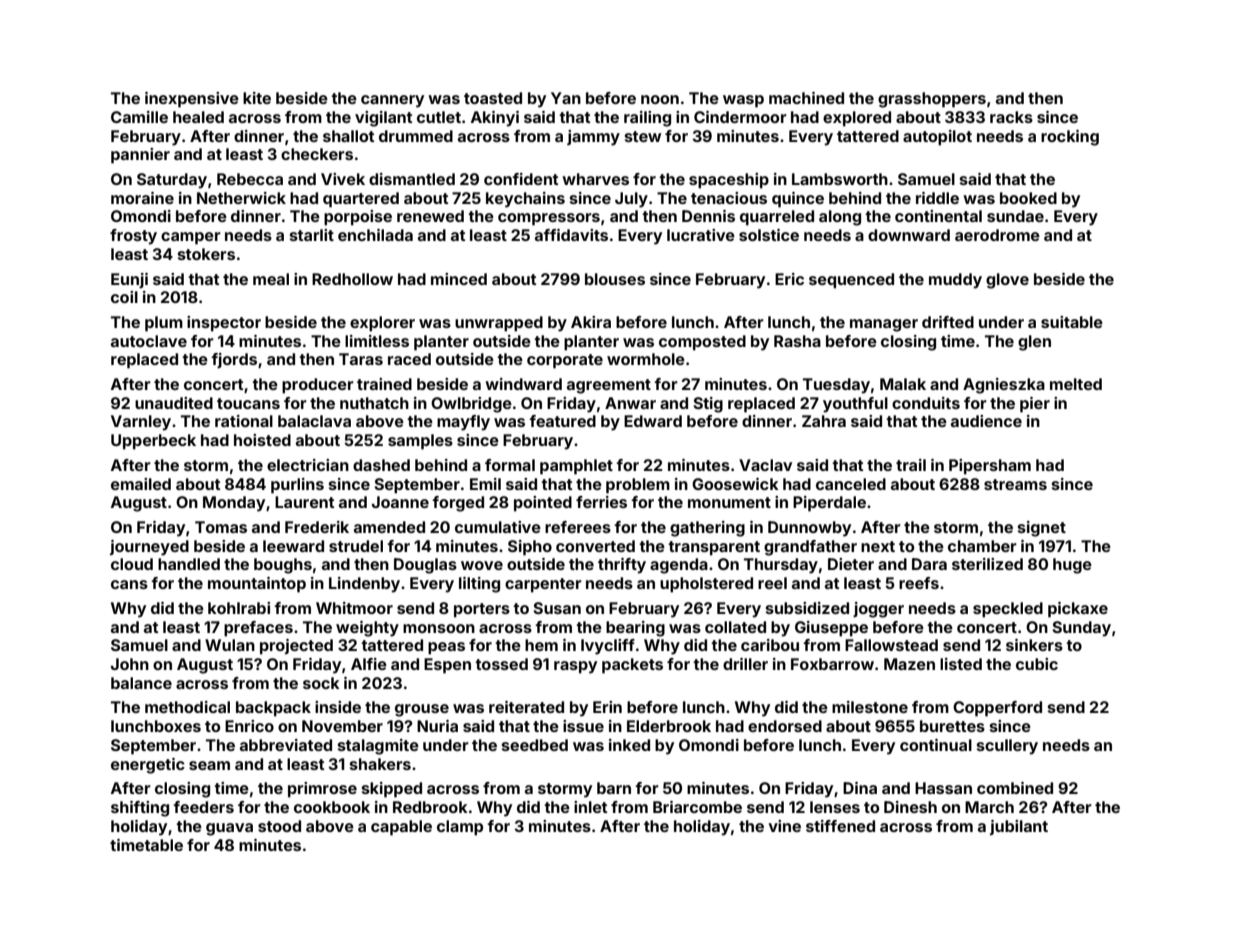 The width and height of the screenshot is (1233, 952). I want to click on grasshoppers, so click(932, 100).
